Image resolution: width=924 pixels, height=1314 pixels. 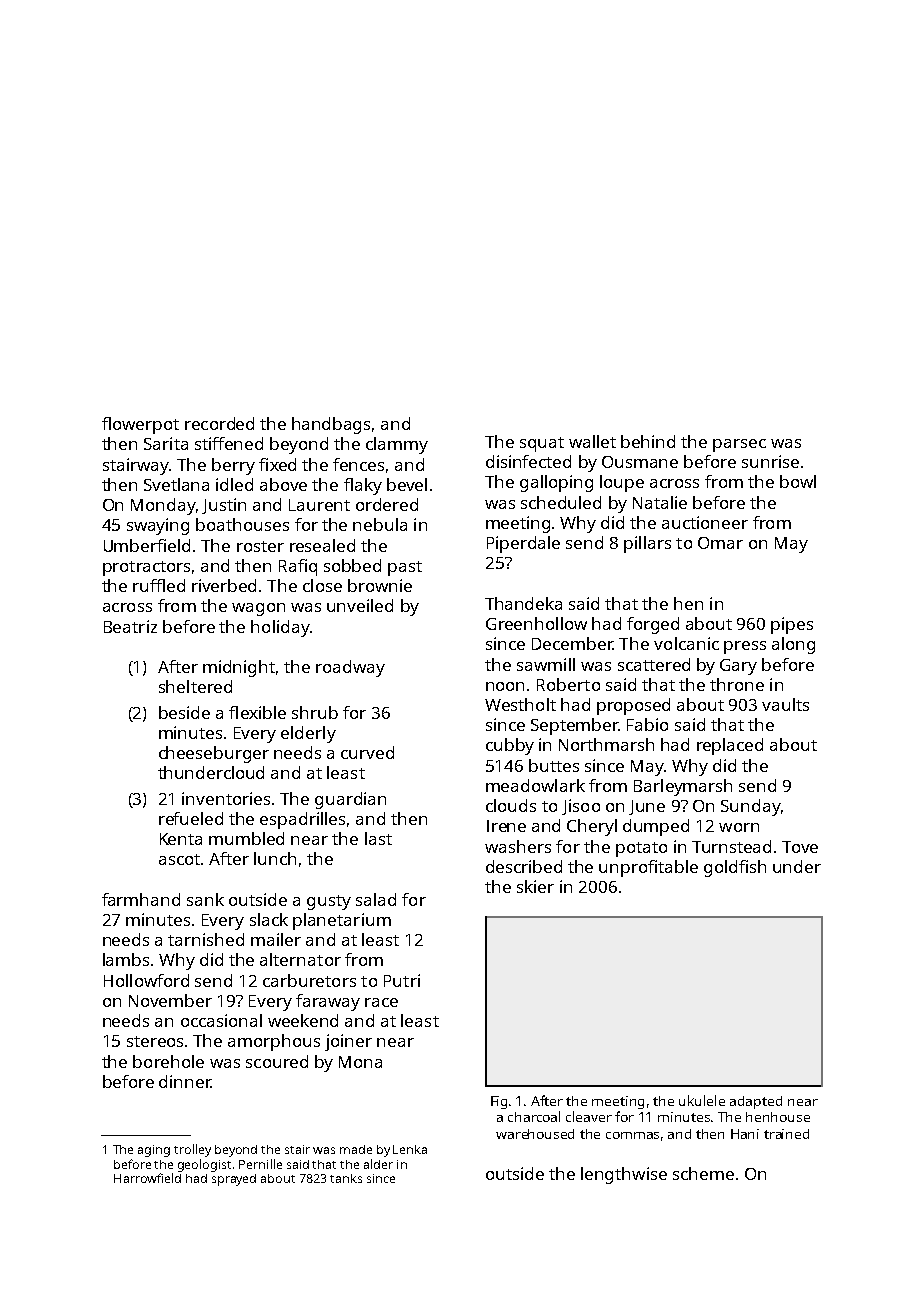 I want to click on pipes, so click(x=792, y=625).
